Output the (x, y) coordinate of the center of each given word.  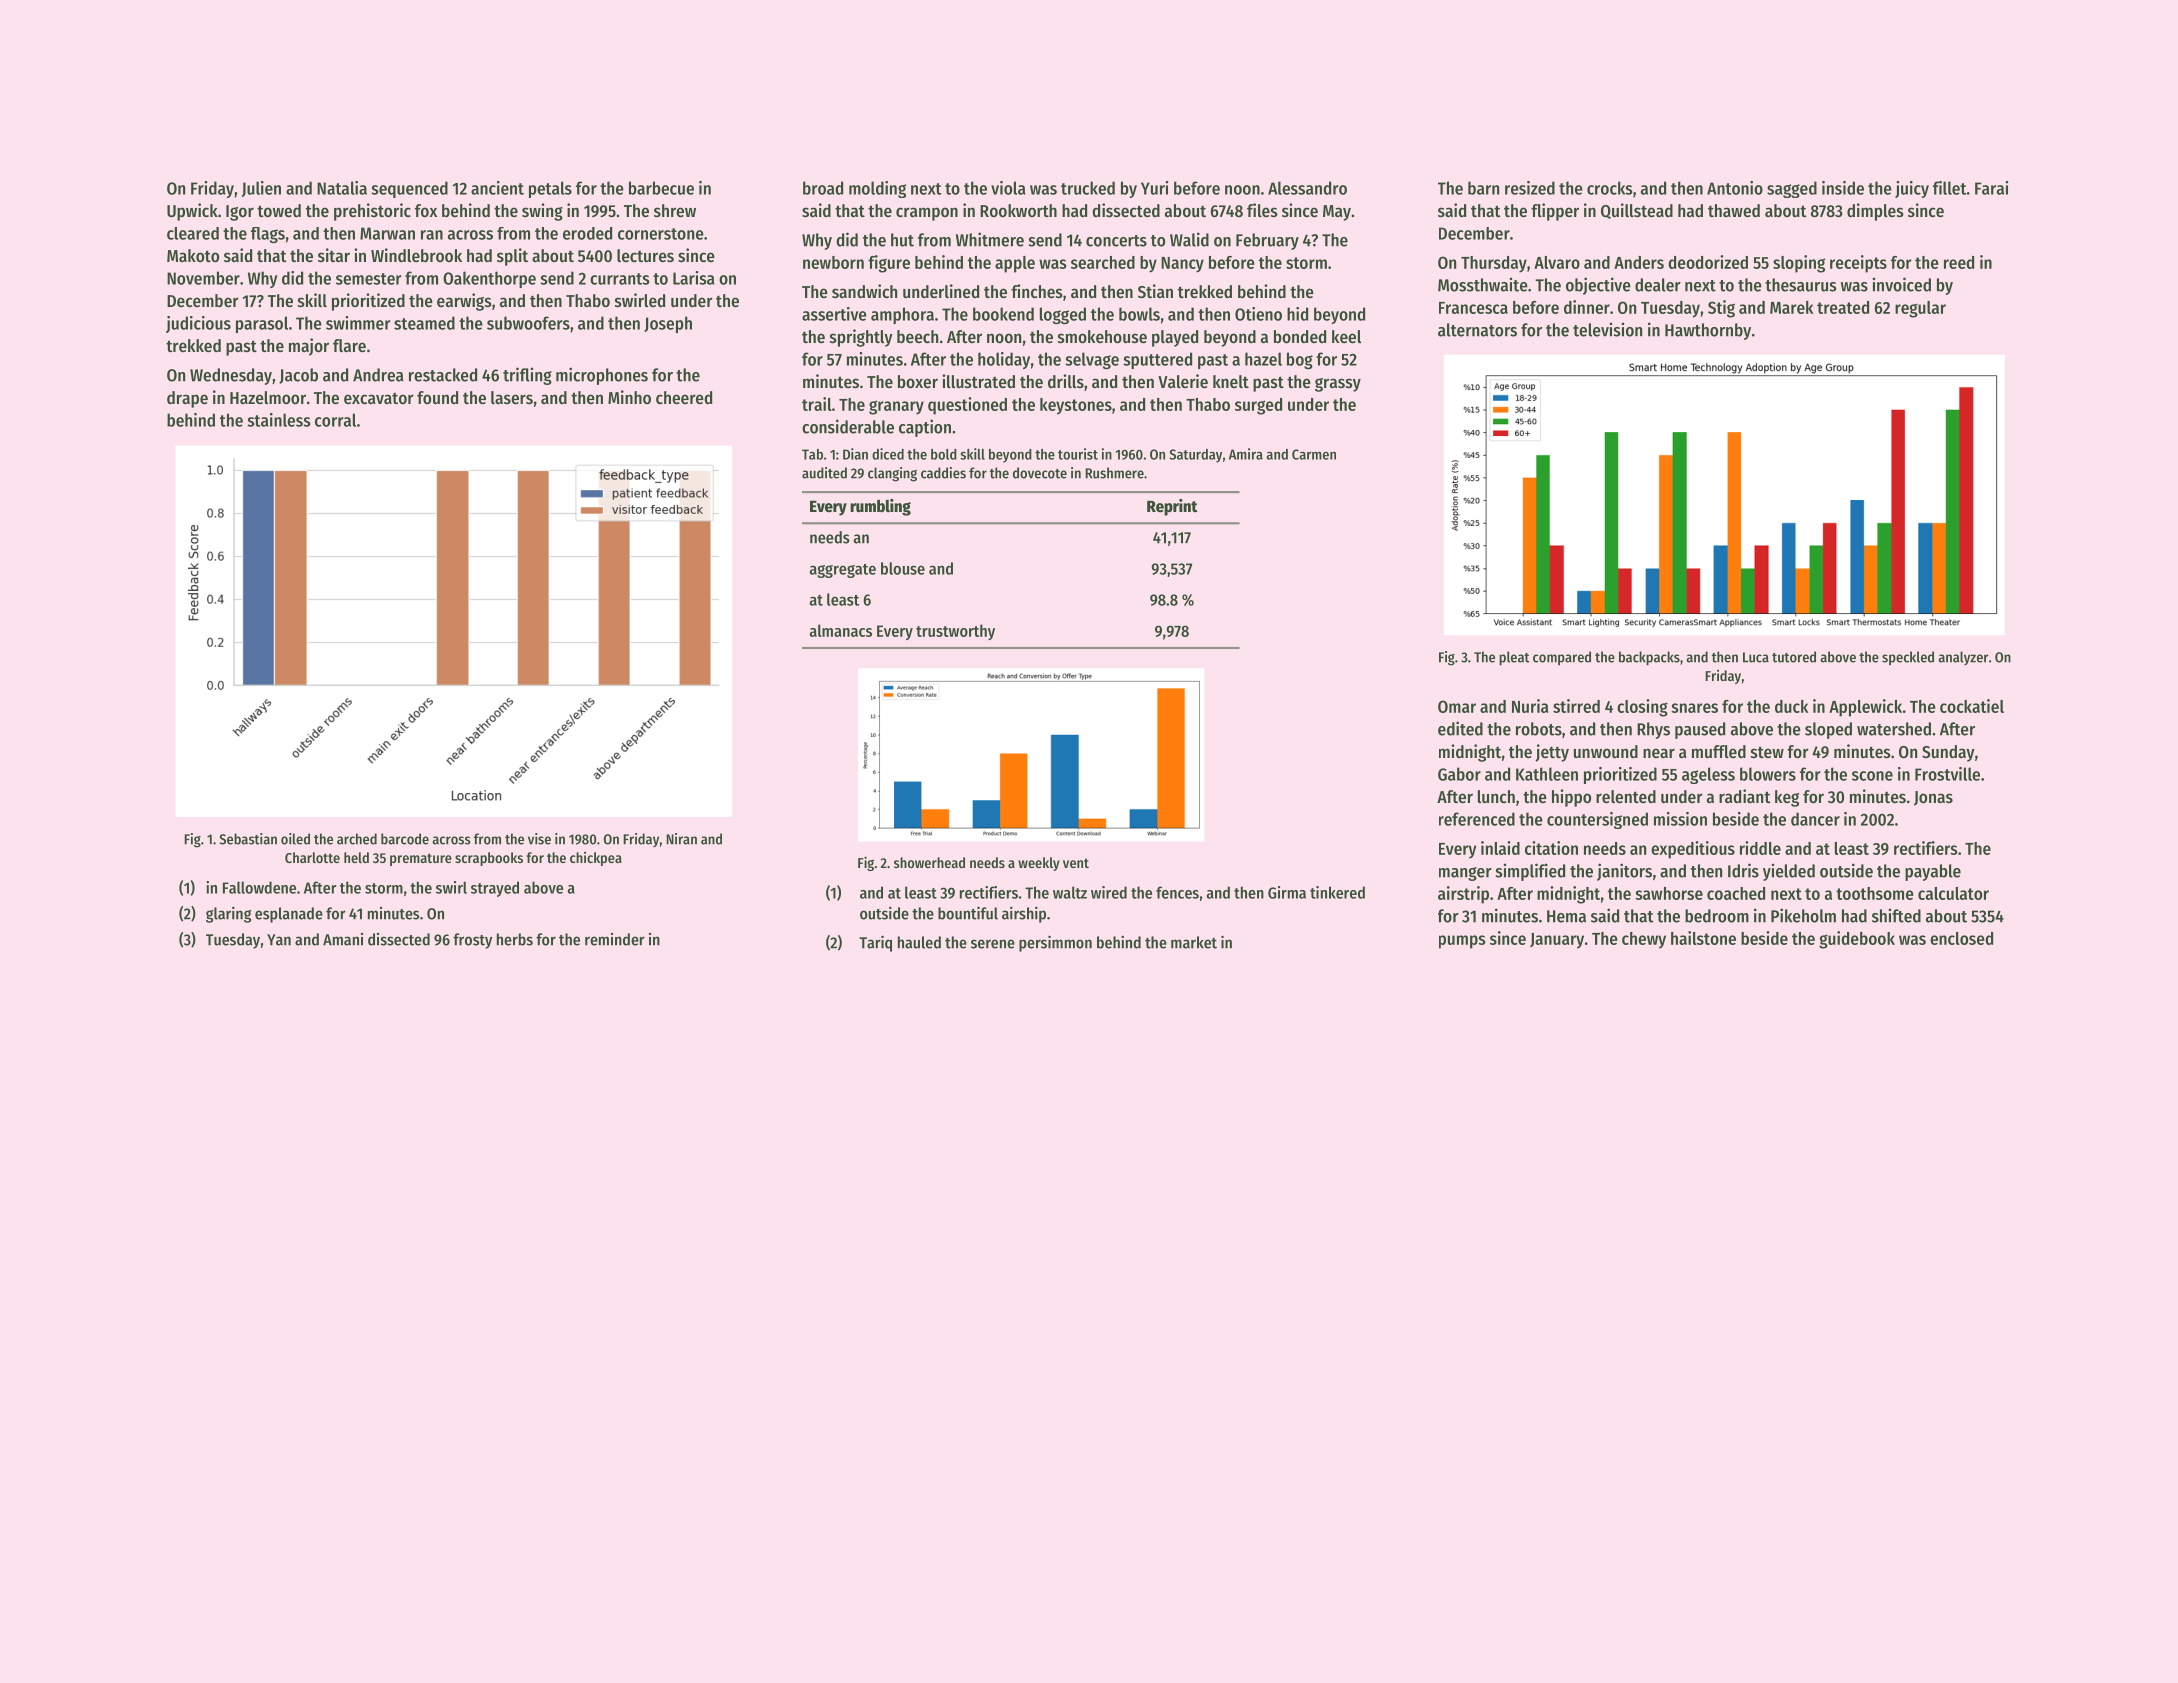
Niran (681, 839)
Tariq (875, 943)
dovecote (1040, 473)
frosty (472, 941)
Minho (629, 397)
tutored (1794, 657)
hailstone (1703, 938)
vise (539, 839)
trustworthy (955, 632)
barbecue (661, 188)
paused (1700, 730)
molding (877, 189)
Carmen (1314, 454)
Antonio (1735, 188)
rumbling (880, 507)
